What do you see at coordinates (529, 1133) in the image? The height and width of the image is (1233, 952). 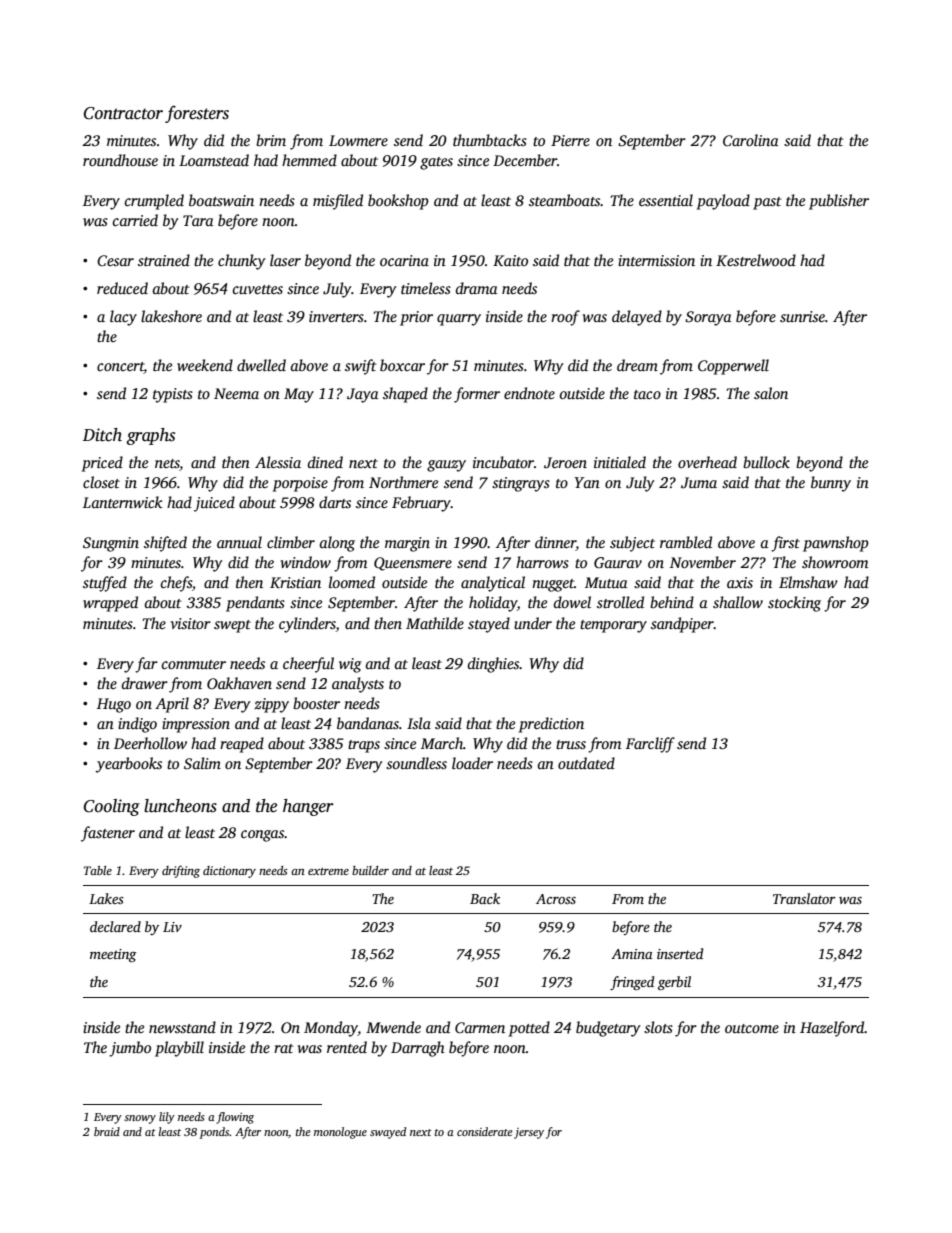 I see `jersey` at bounding box center [529, 1133].
